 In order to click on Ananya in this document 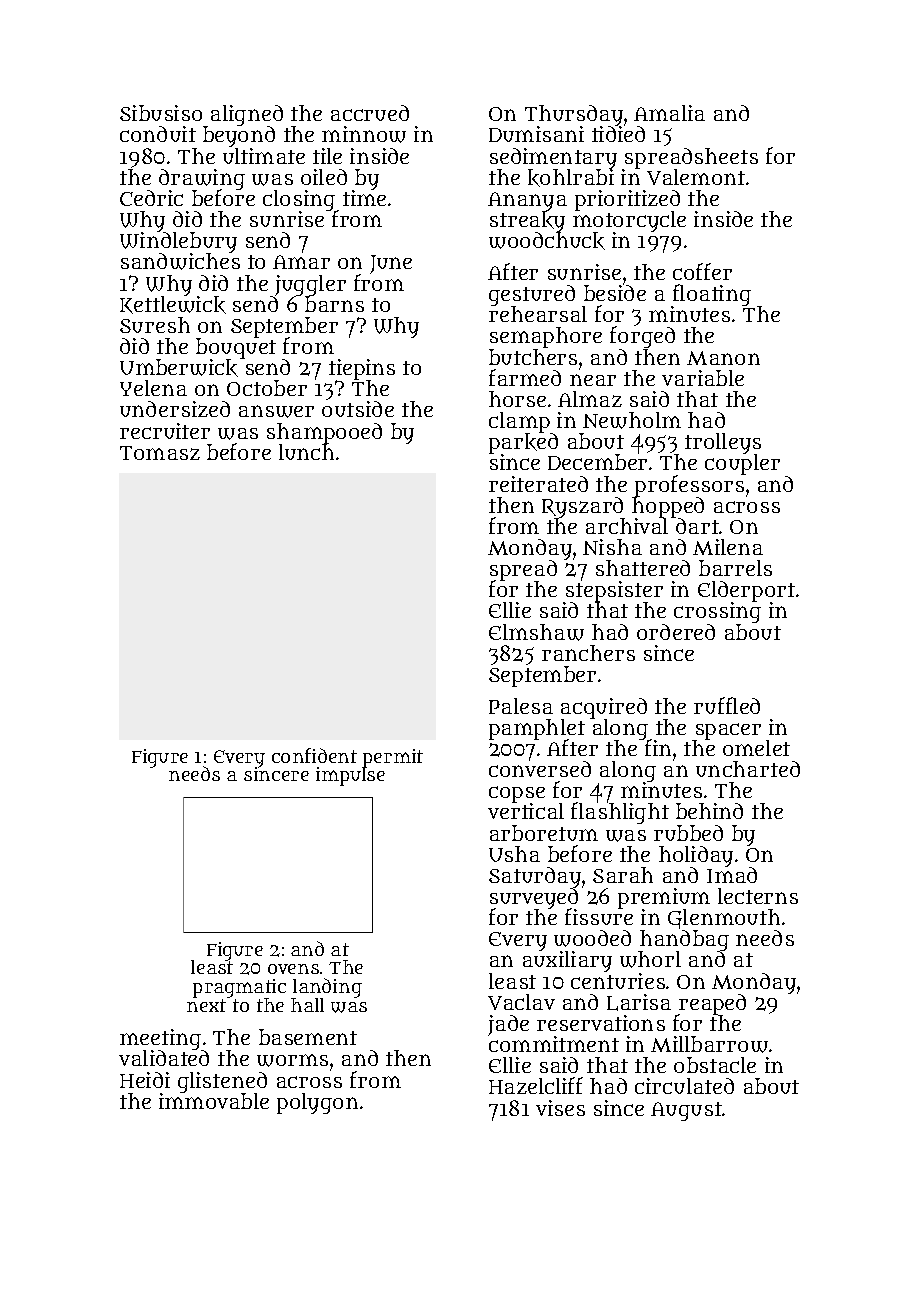, I will do `click(527, 202)`.
